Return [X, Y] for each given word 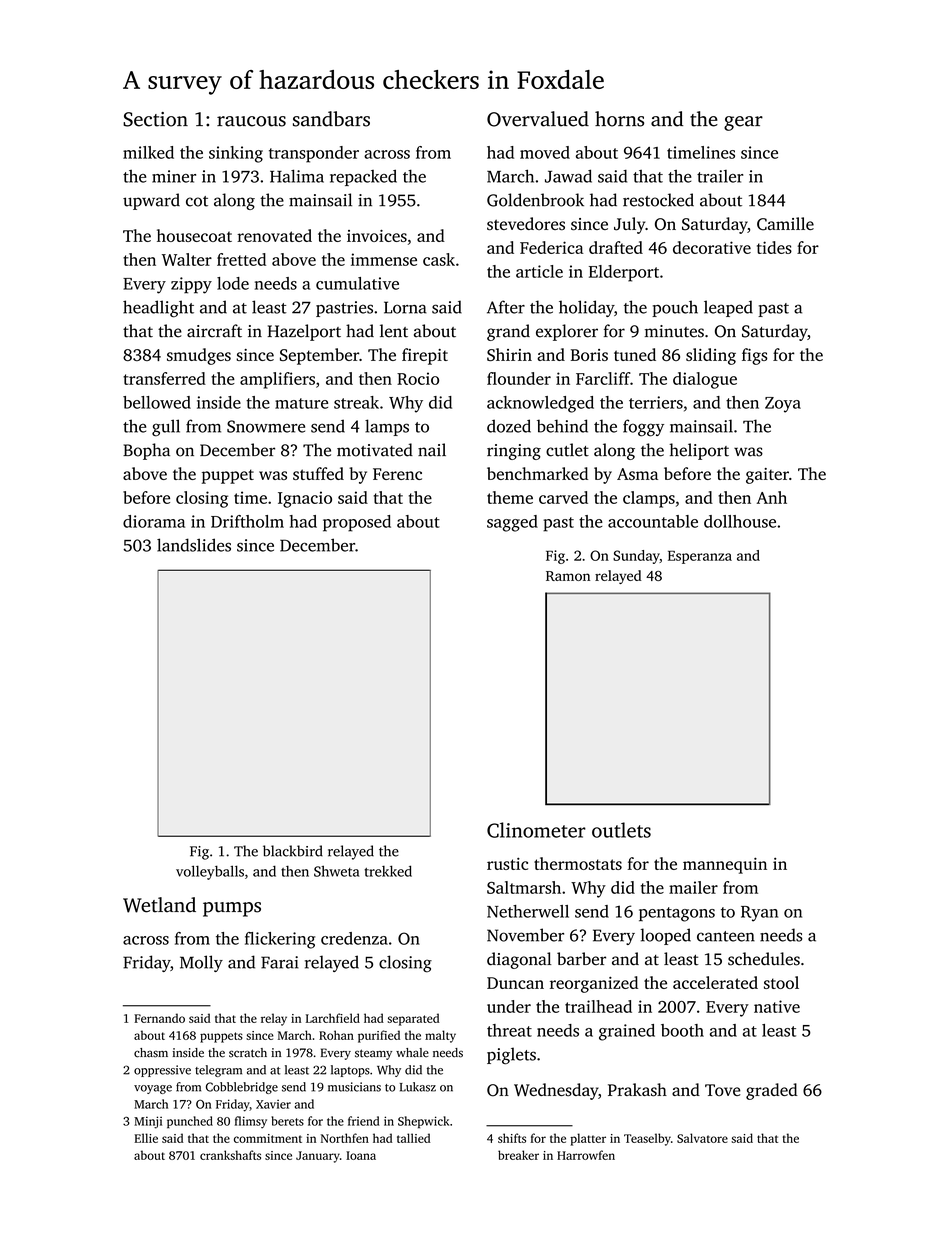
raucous [251, 121]
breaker [518, 1155]
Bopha [146, 451]
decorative [712, 247]
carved [563, 497]
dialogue [705, 380]
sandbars [331, 119]
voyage [153, 1089]
